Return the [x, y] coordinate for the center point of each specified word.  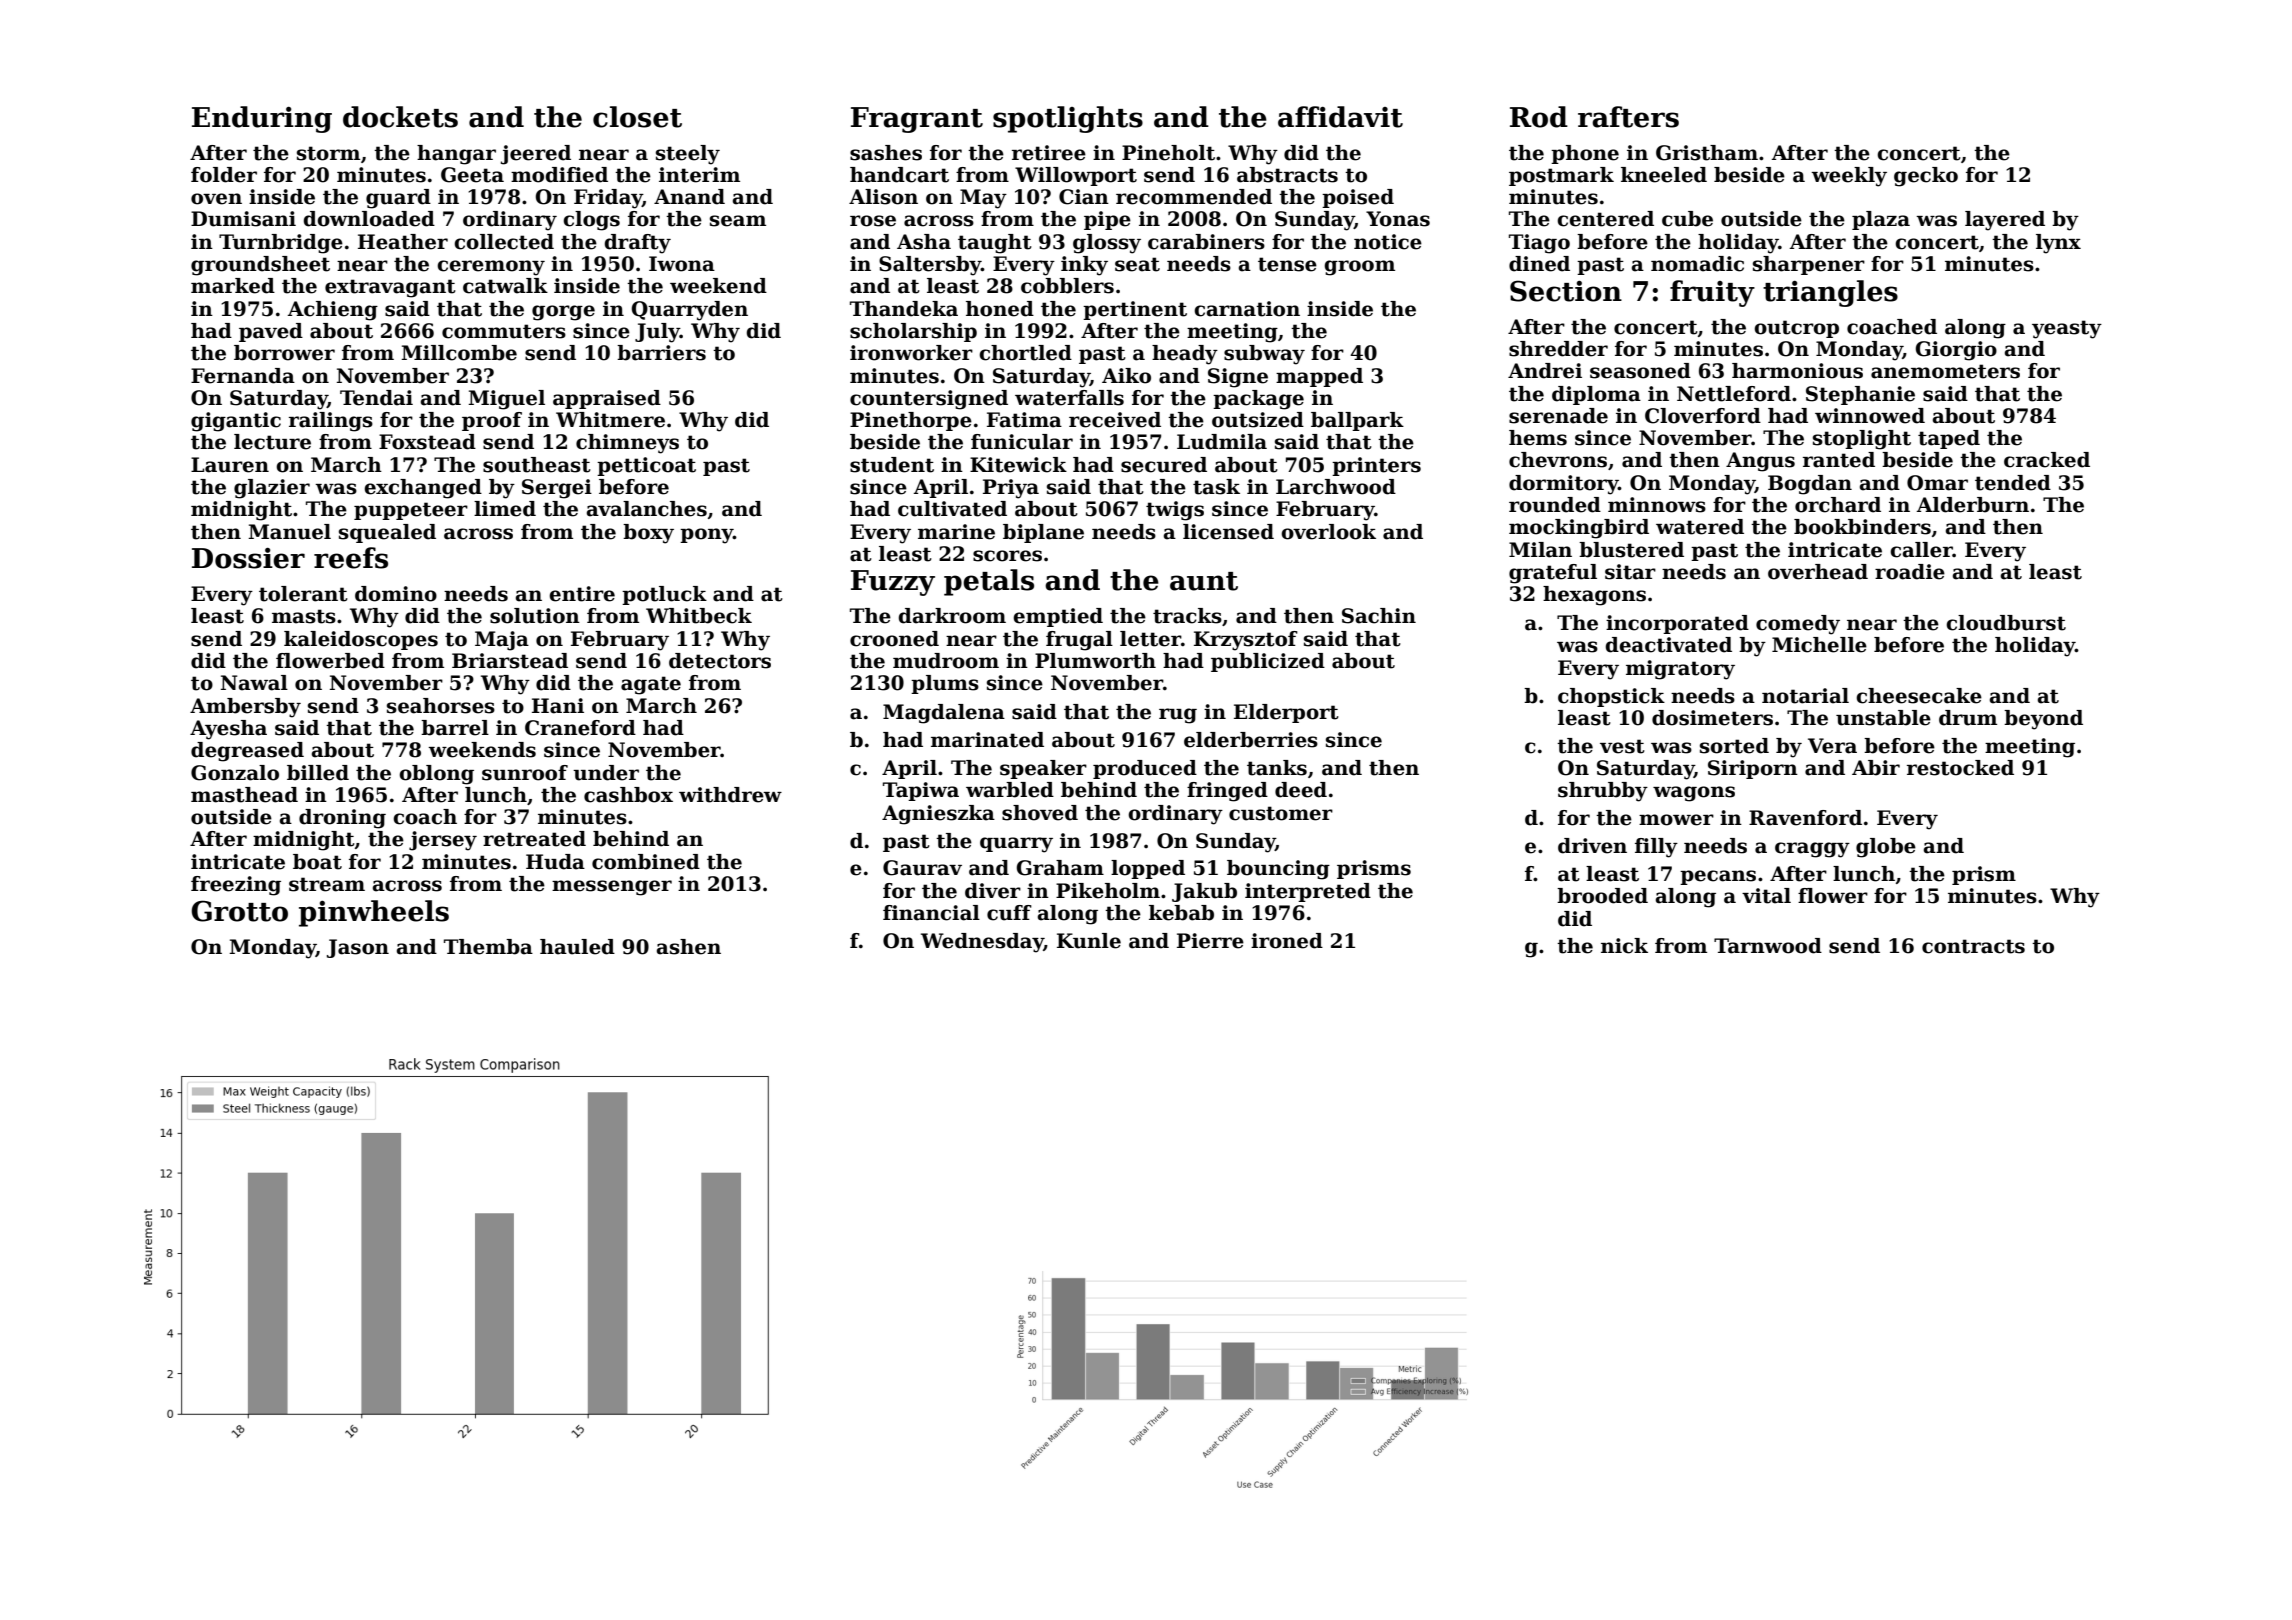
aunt [1204, 581]
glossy [1107, 244]
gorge [563, 313]
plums [945, 684]
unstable [1883, 718]
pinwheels [374, 913]
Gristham [1707, 153]
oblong [436, 775]
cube [1687, 219]
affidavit [1340, 117]
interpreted [1308, 892]
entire [582, 594]
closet [637, 117]
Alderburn [1973, 505]
